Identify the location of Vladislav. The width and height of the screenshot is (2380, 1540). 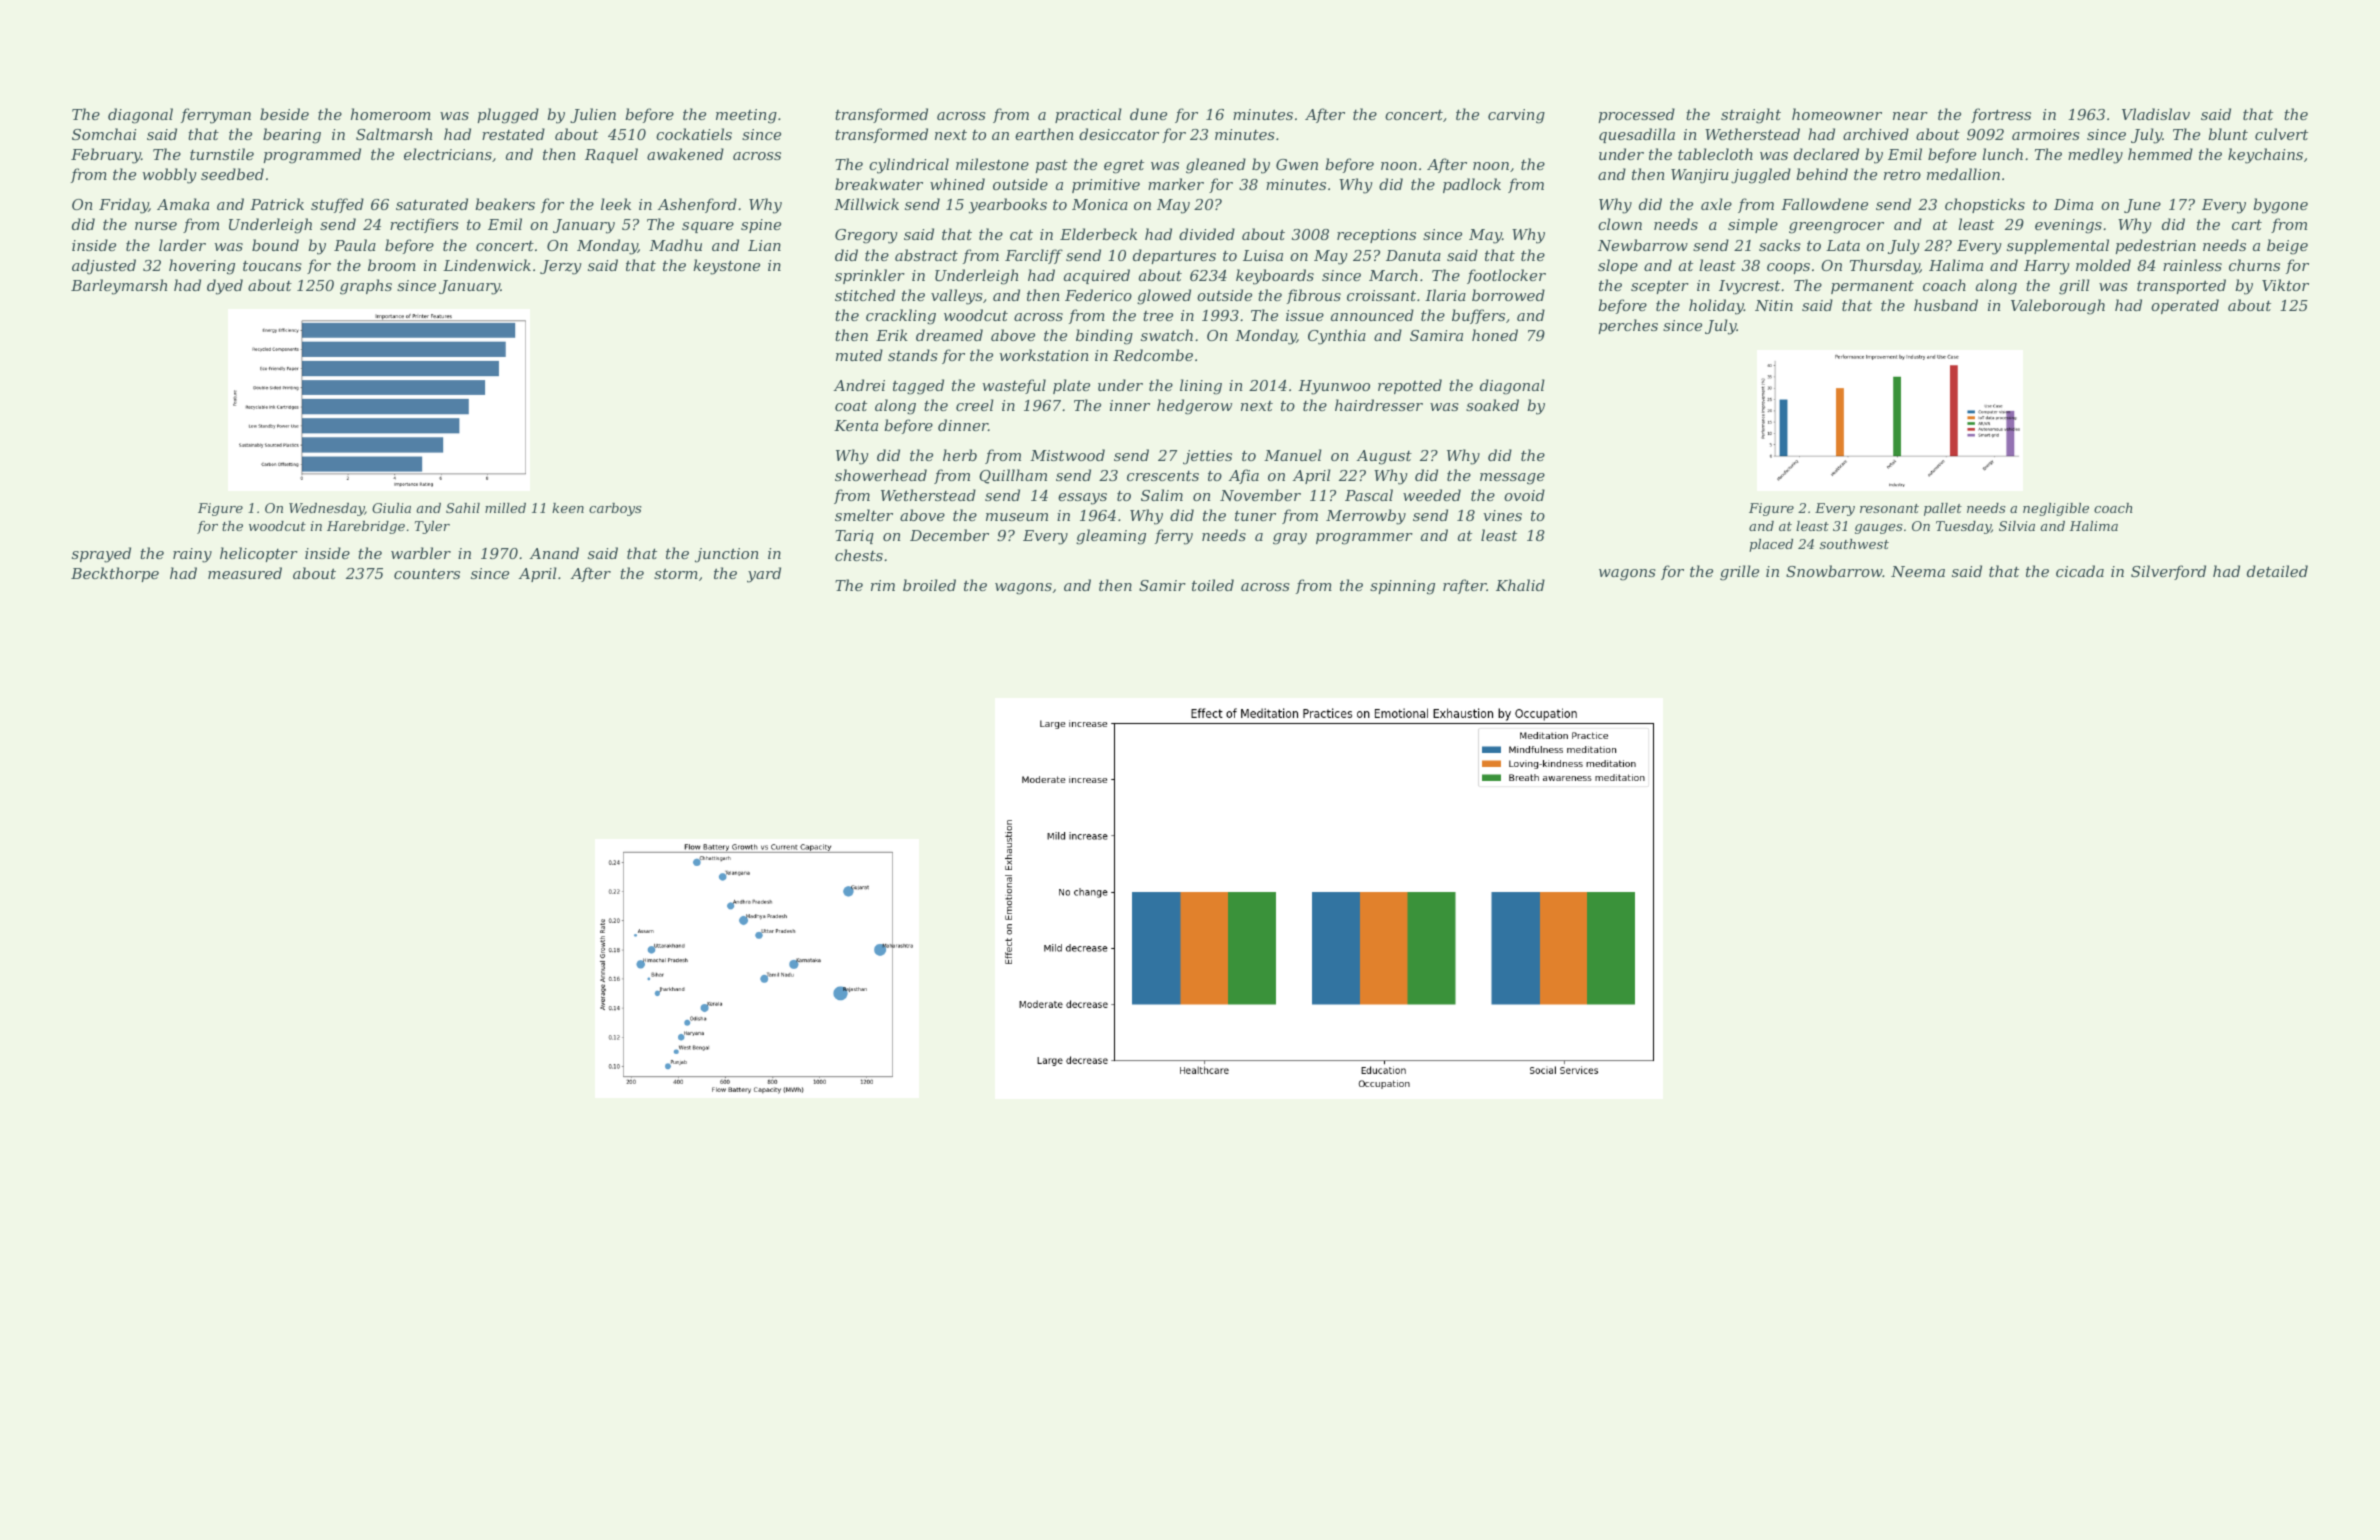
(2156, 114).
